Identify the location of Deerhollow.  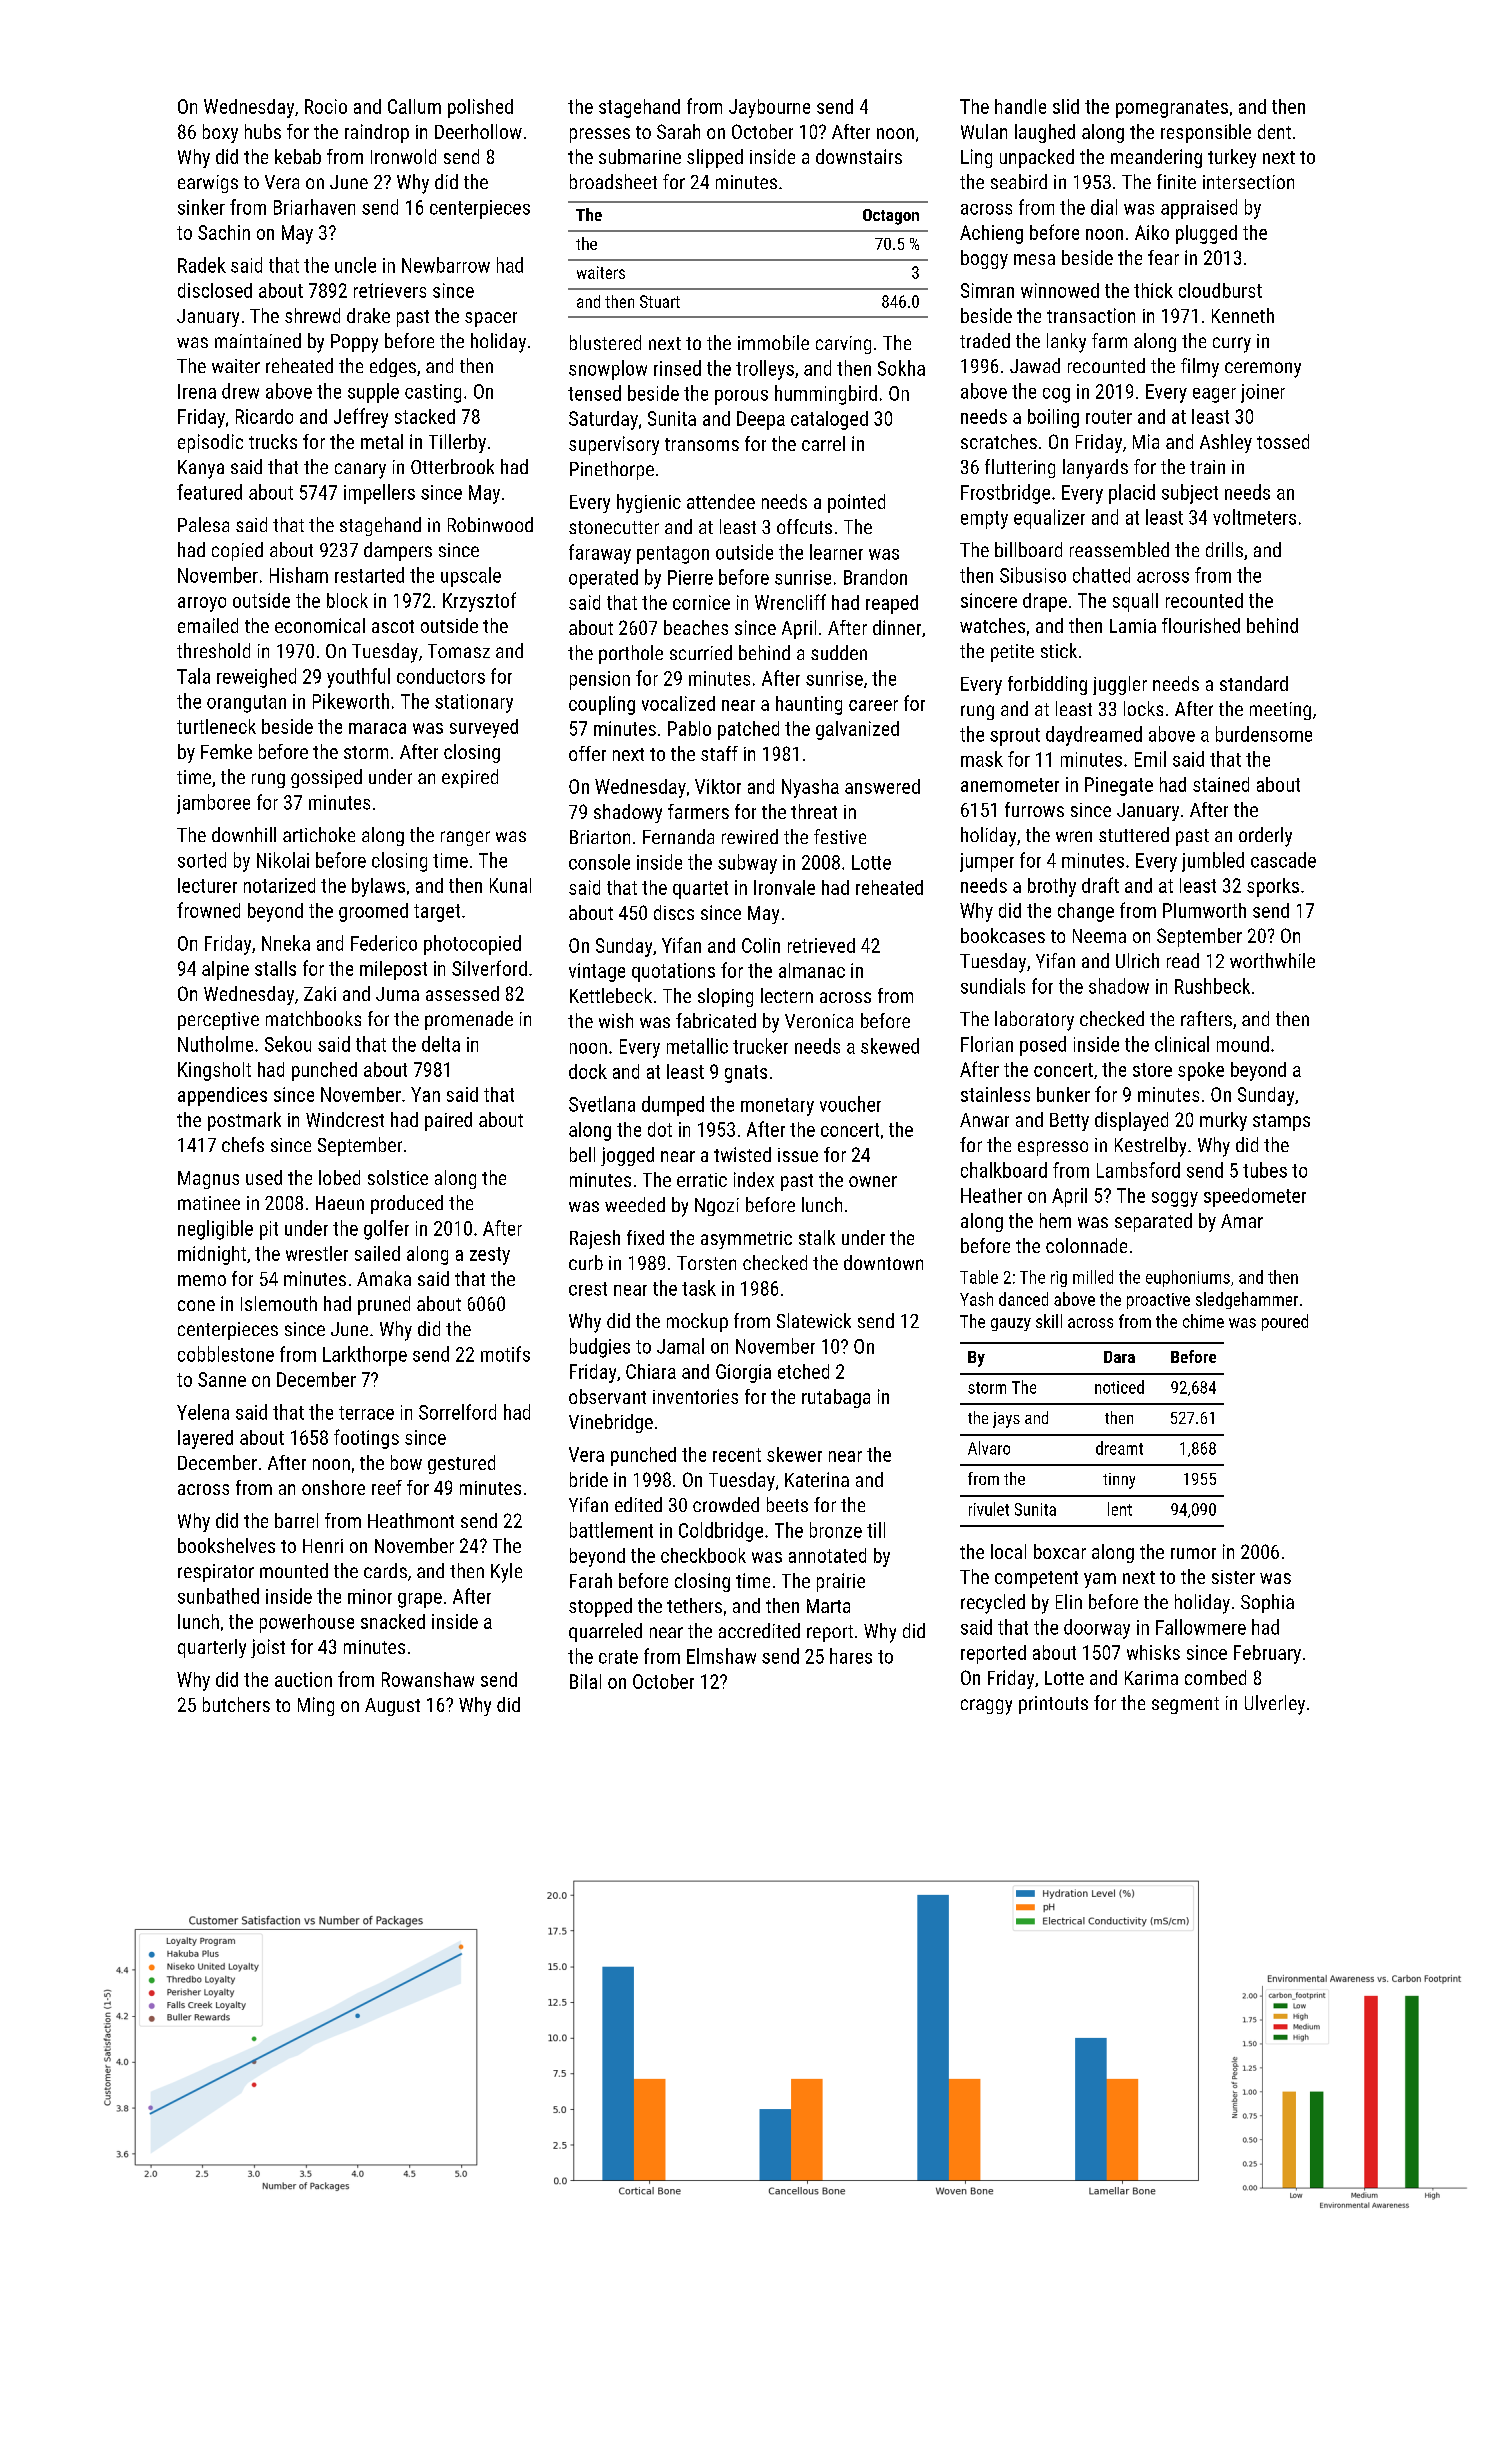
(478, 131).
